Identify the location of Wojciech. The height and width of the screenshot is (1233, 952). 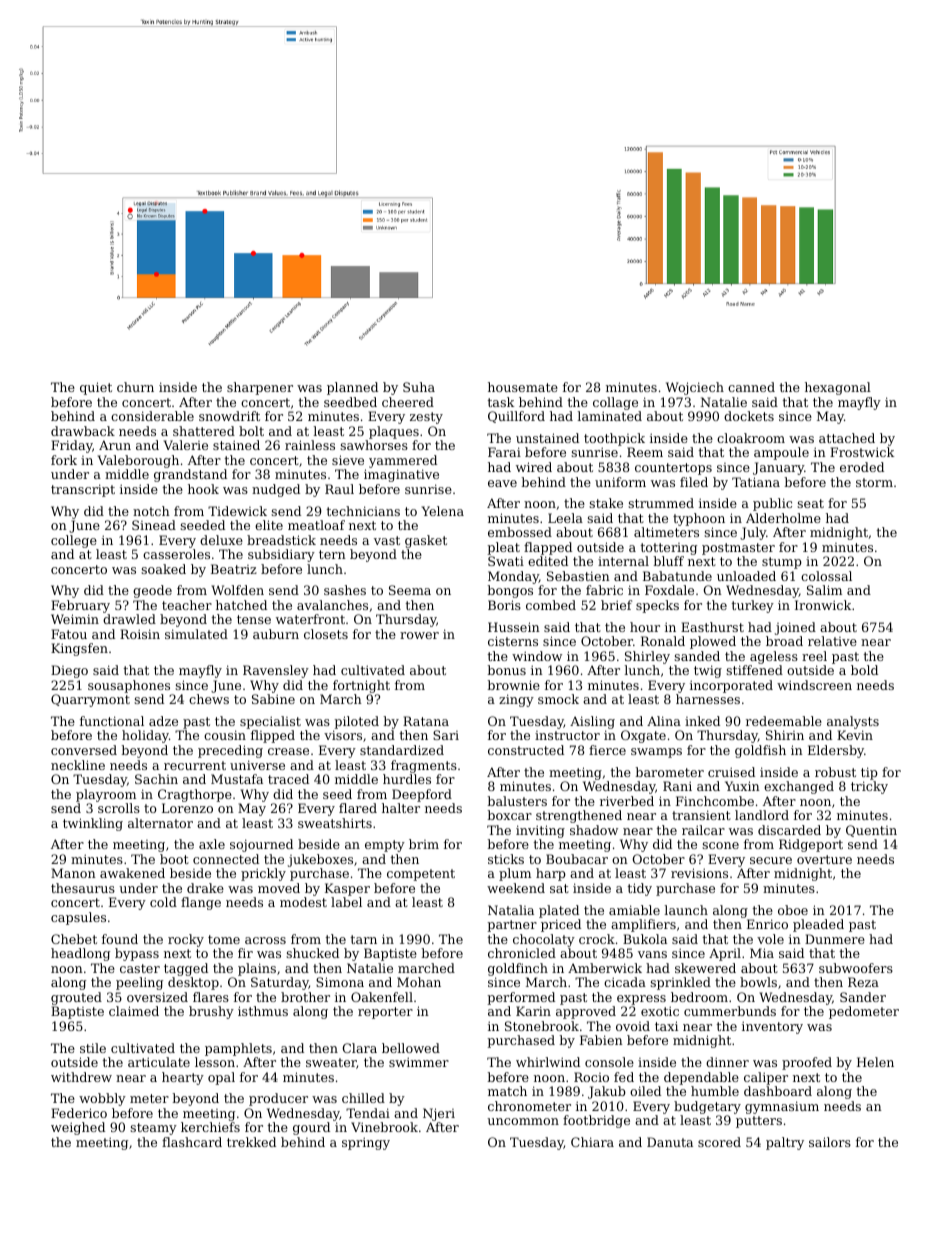
(695, 388).
